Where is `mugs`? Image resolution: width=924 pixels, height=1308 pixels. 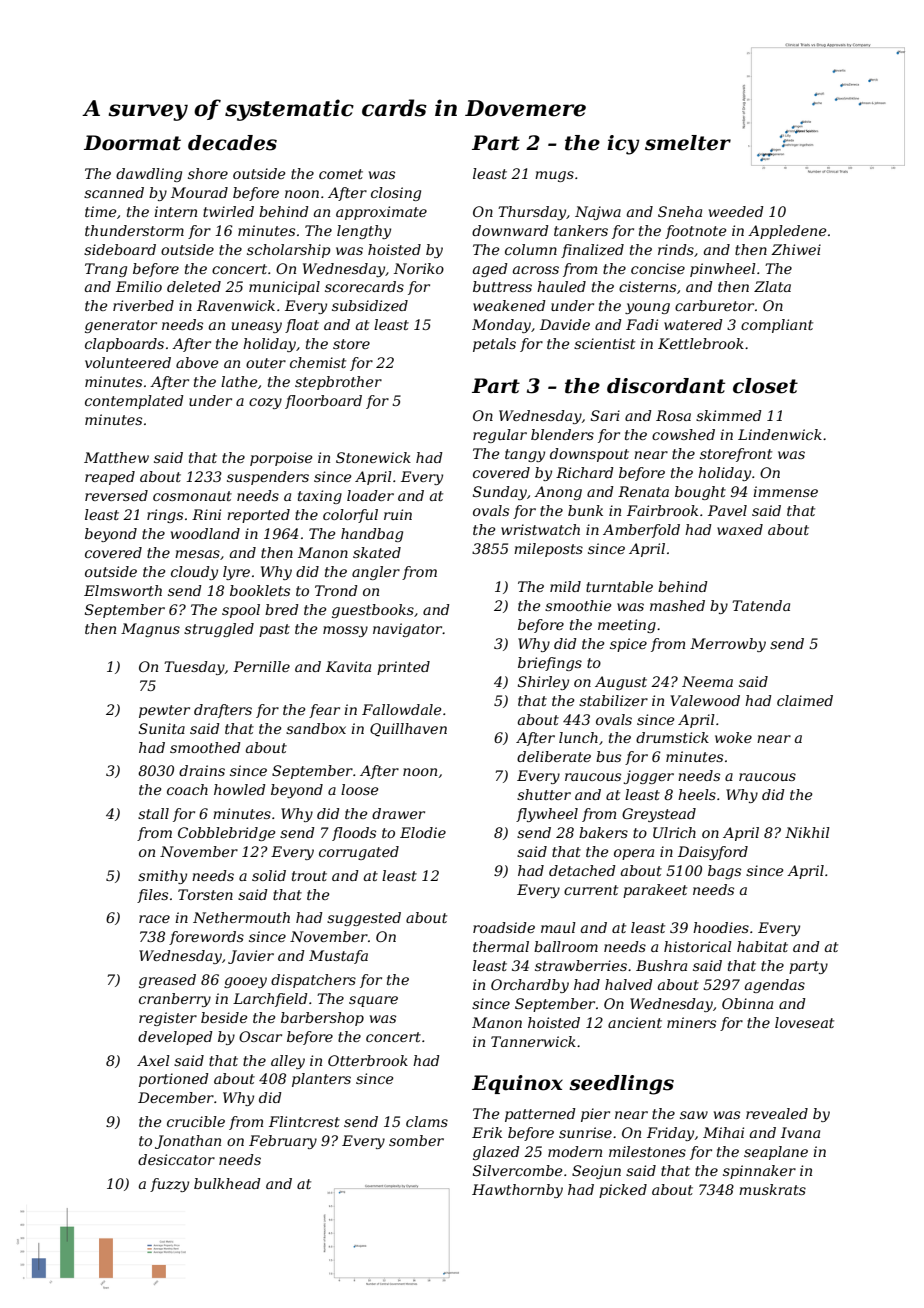
mugs is located at coordinates (554, 176).
